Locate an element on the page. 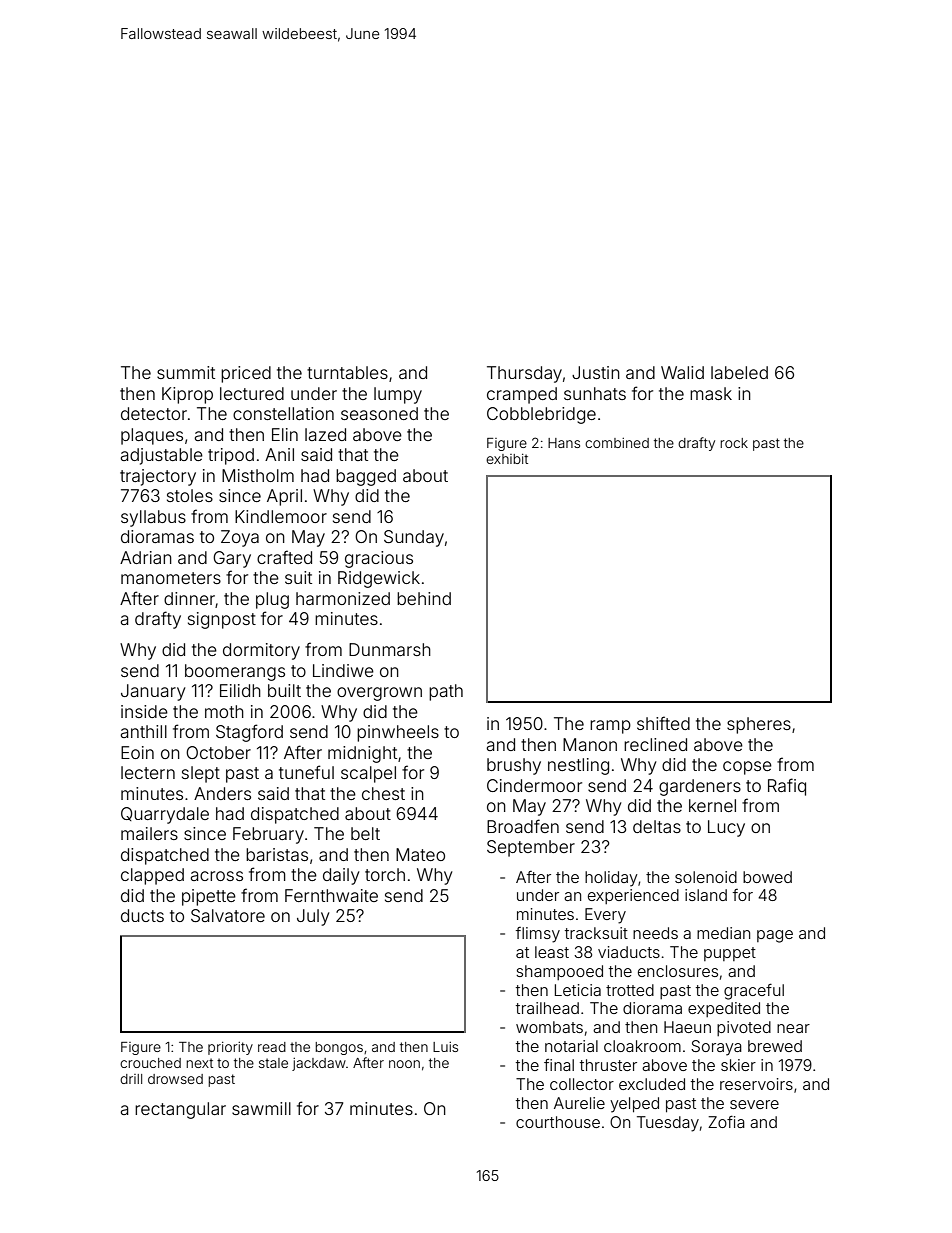 Image resolution: width=952 pixels, height=1233 pixels. sawmill is located at coordinates (261, 1108).
